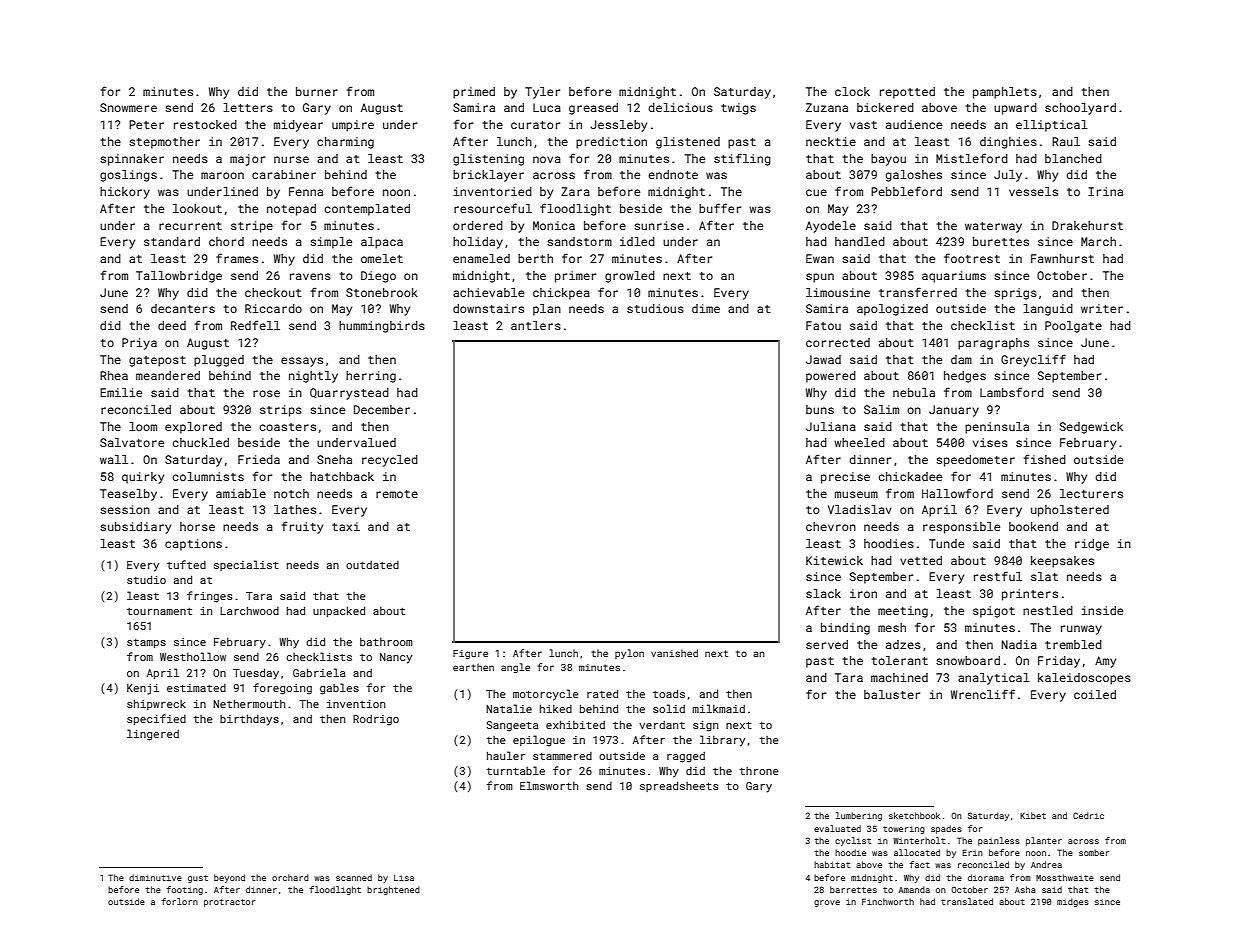 This page has height=952, width=1233. What do you see at coordinates (827, 903) in the page?
I see `grove` at bounding box center [827, 903].
